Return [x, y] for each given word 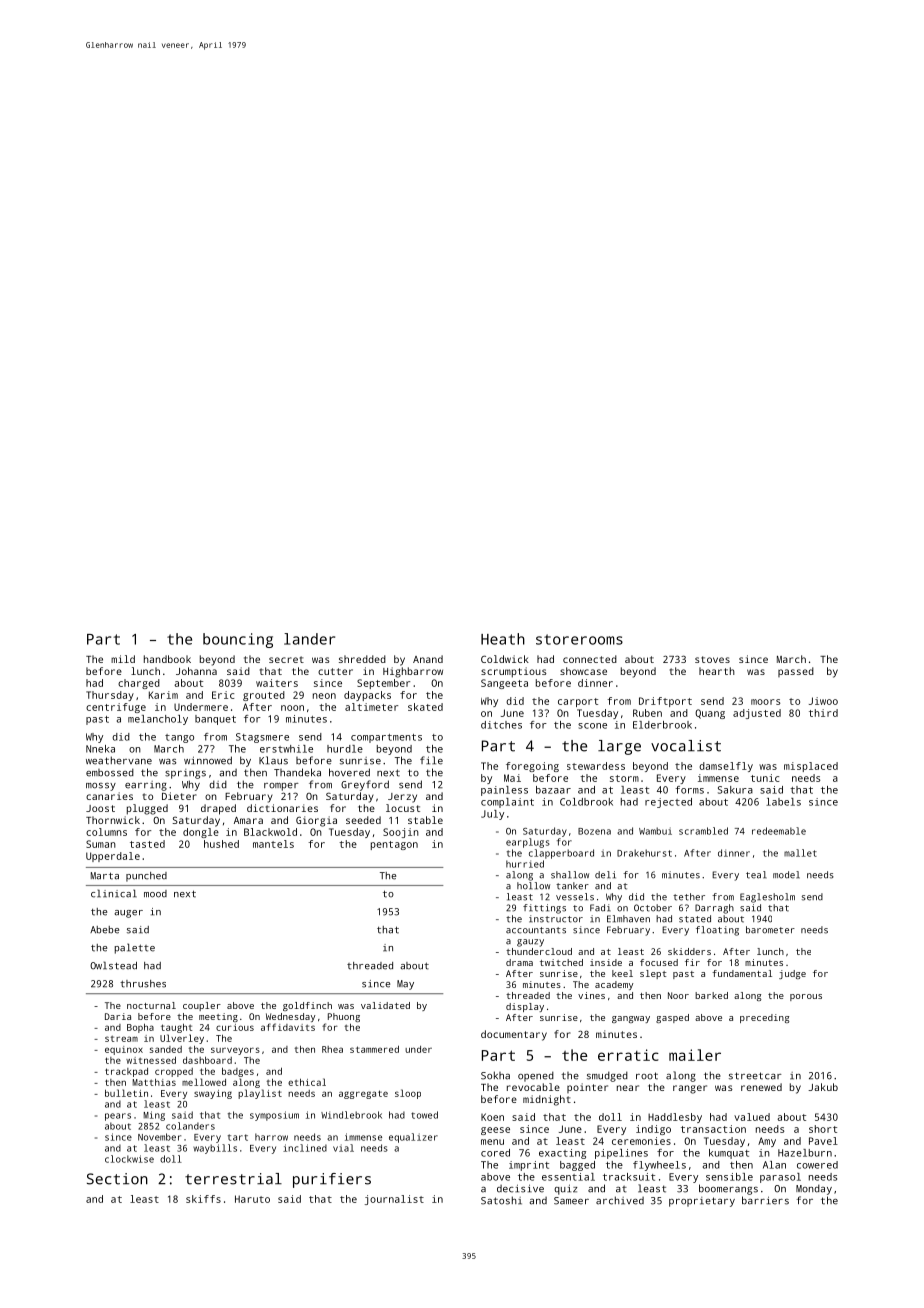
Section [117, 1179]
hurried [525, 864]
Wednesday [290, 1017]
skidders [689, 951]
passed [796, 672]
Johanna [196, 671]
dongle [201, 833]
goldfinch [307, 1006]
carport [578, 702]
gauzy [530, 943]
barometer [770, 930]
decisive [520, 1188]
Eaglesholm [767, 898]
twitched [561, 962]
